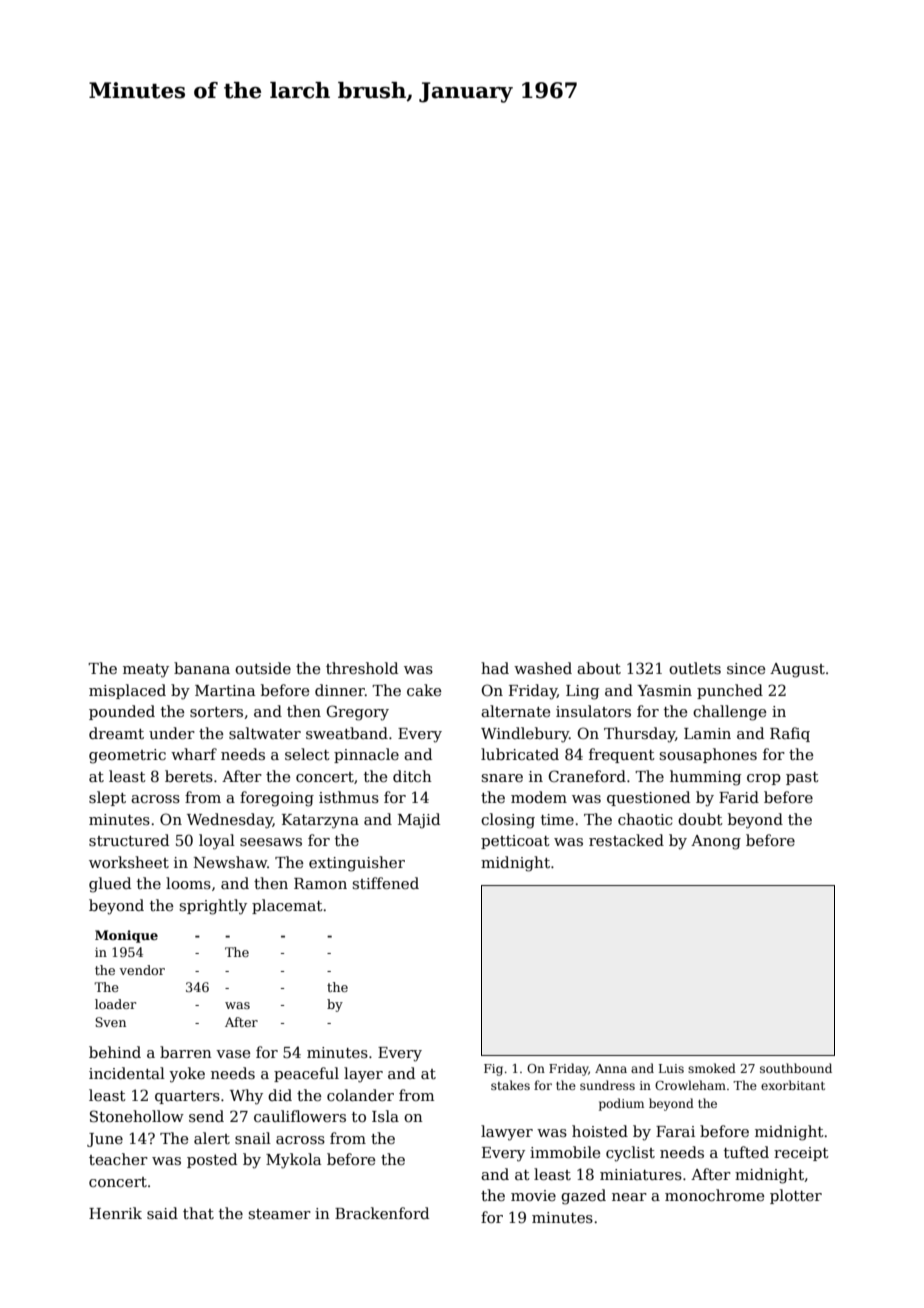 Image resolution: width=924 pixels, height=1308 pixels. What do you see at coordinates (796, 1196) in the image?
I see `plotter` at bounding box center [796, 1196].
